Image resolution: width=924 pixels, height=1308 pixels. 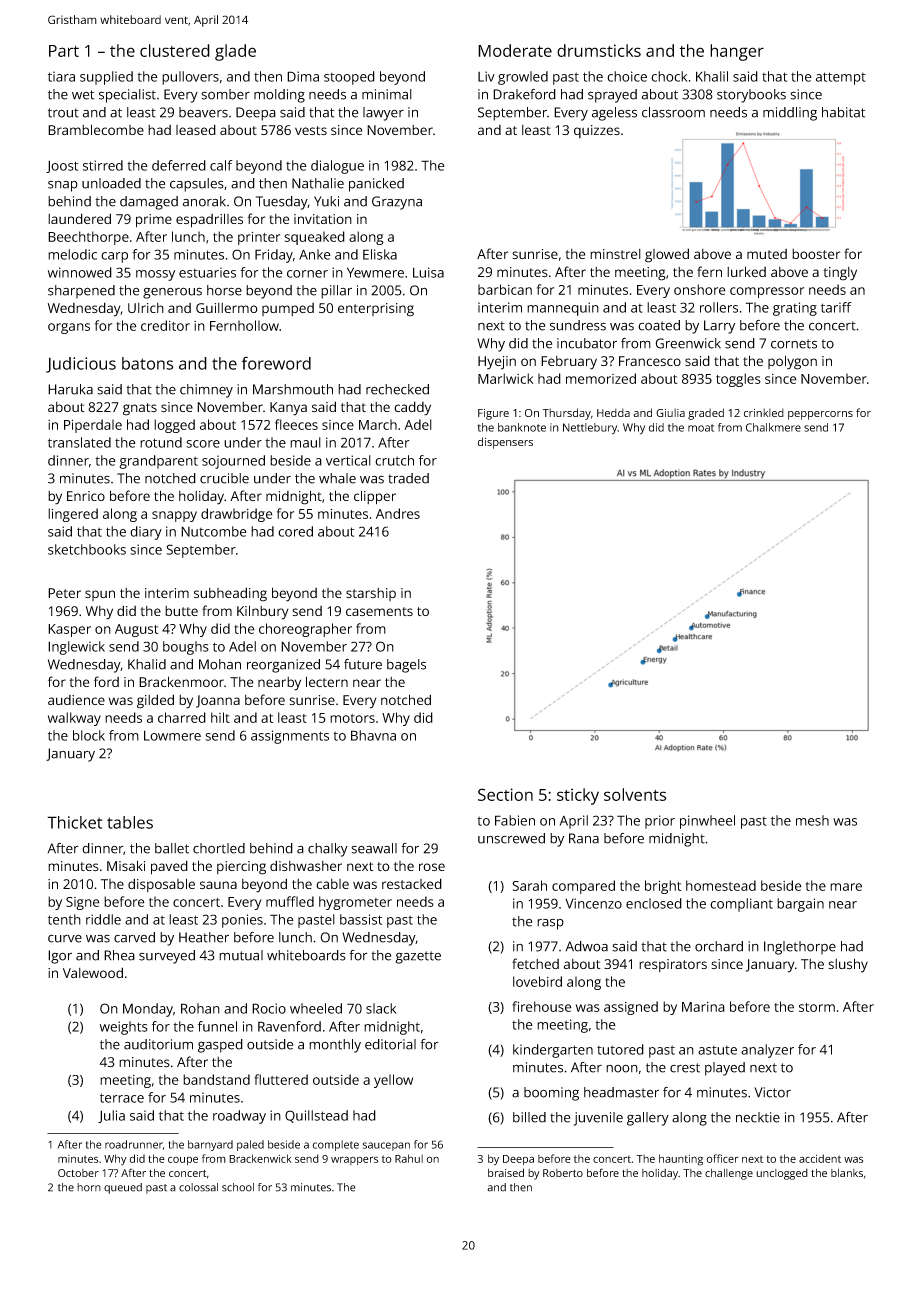 I want to click on horn, so click(x=89, y=1187).
